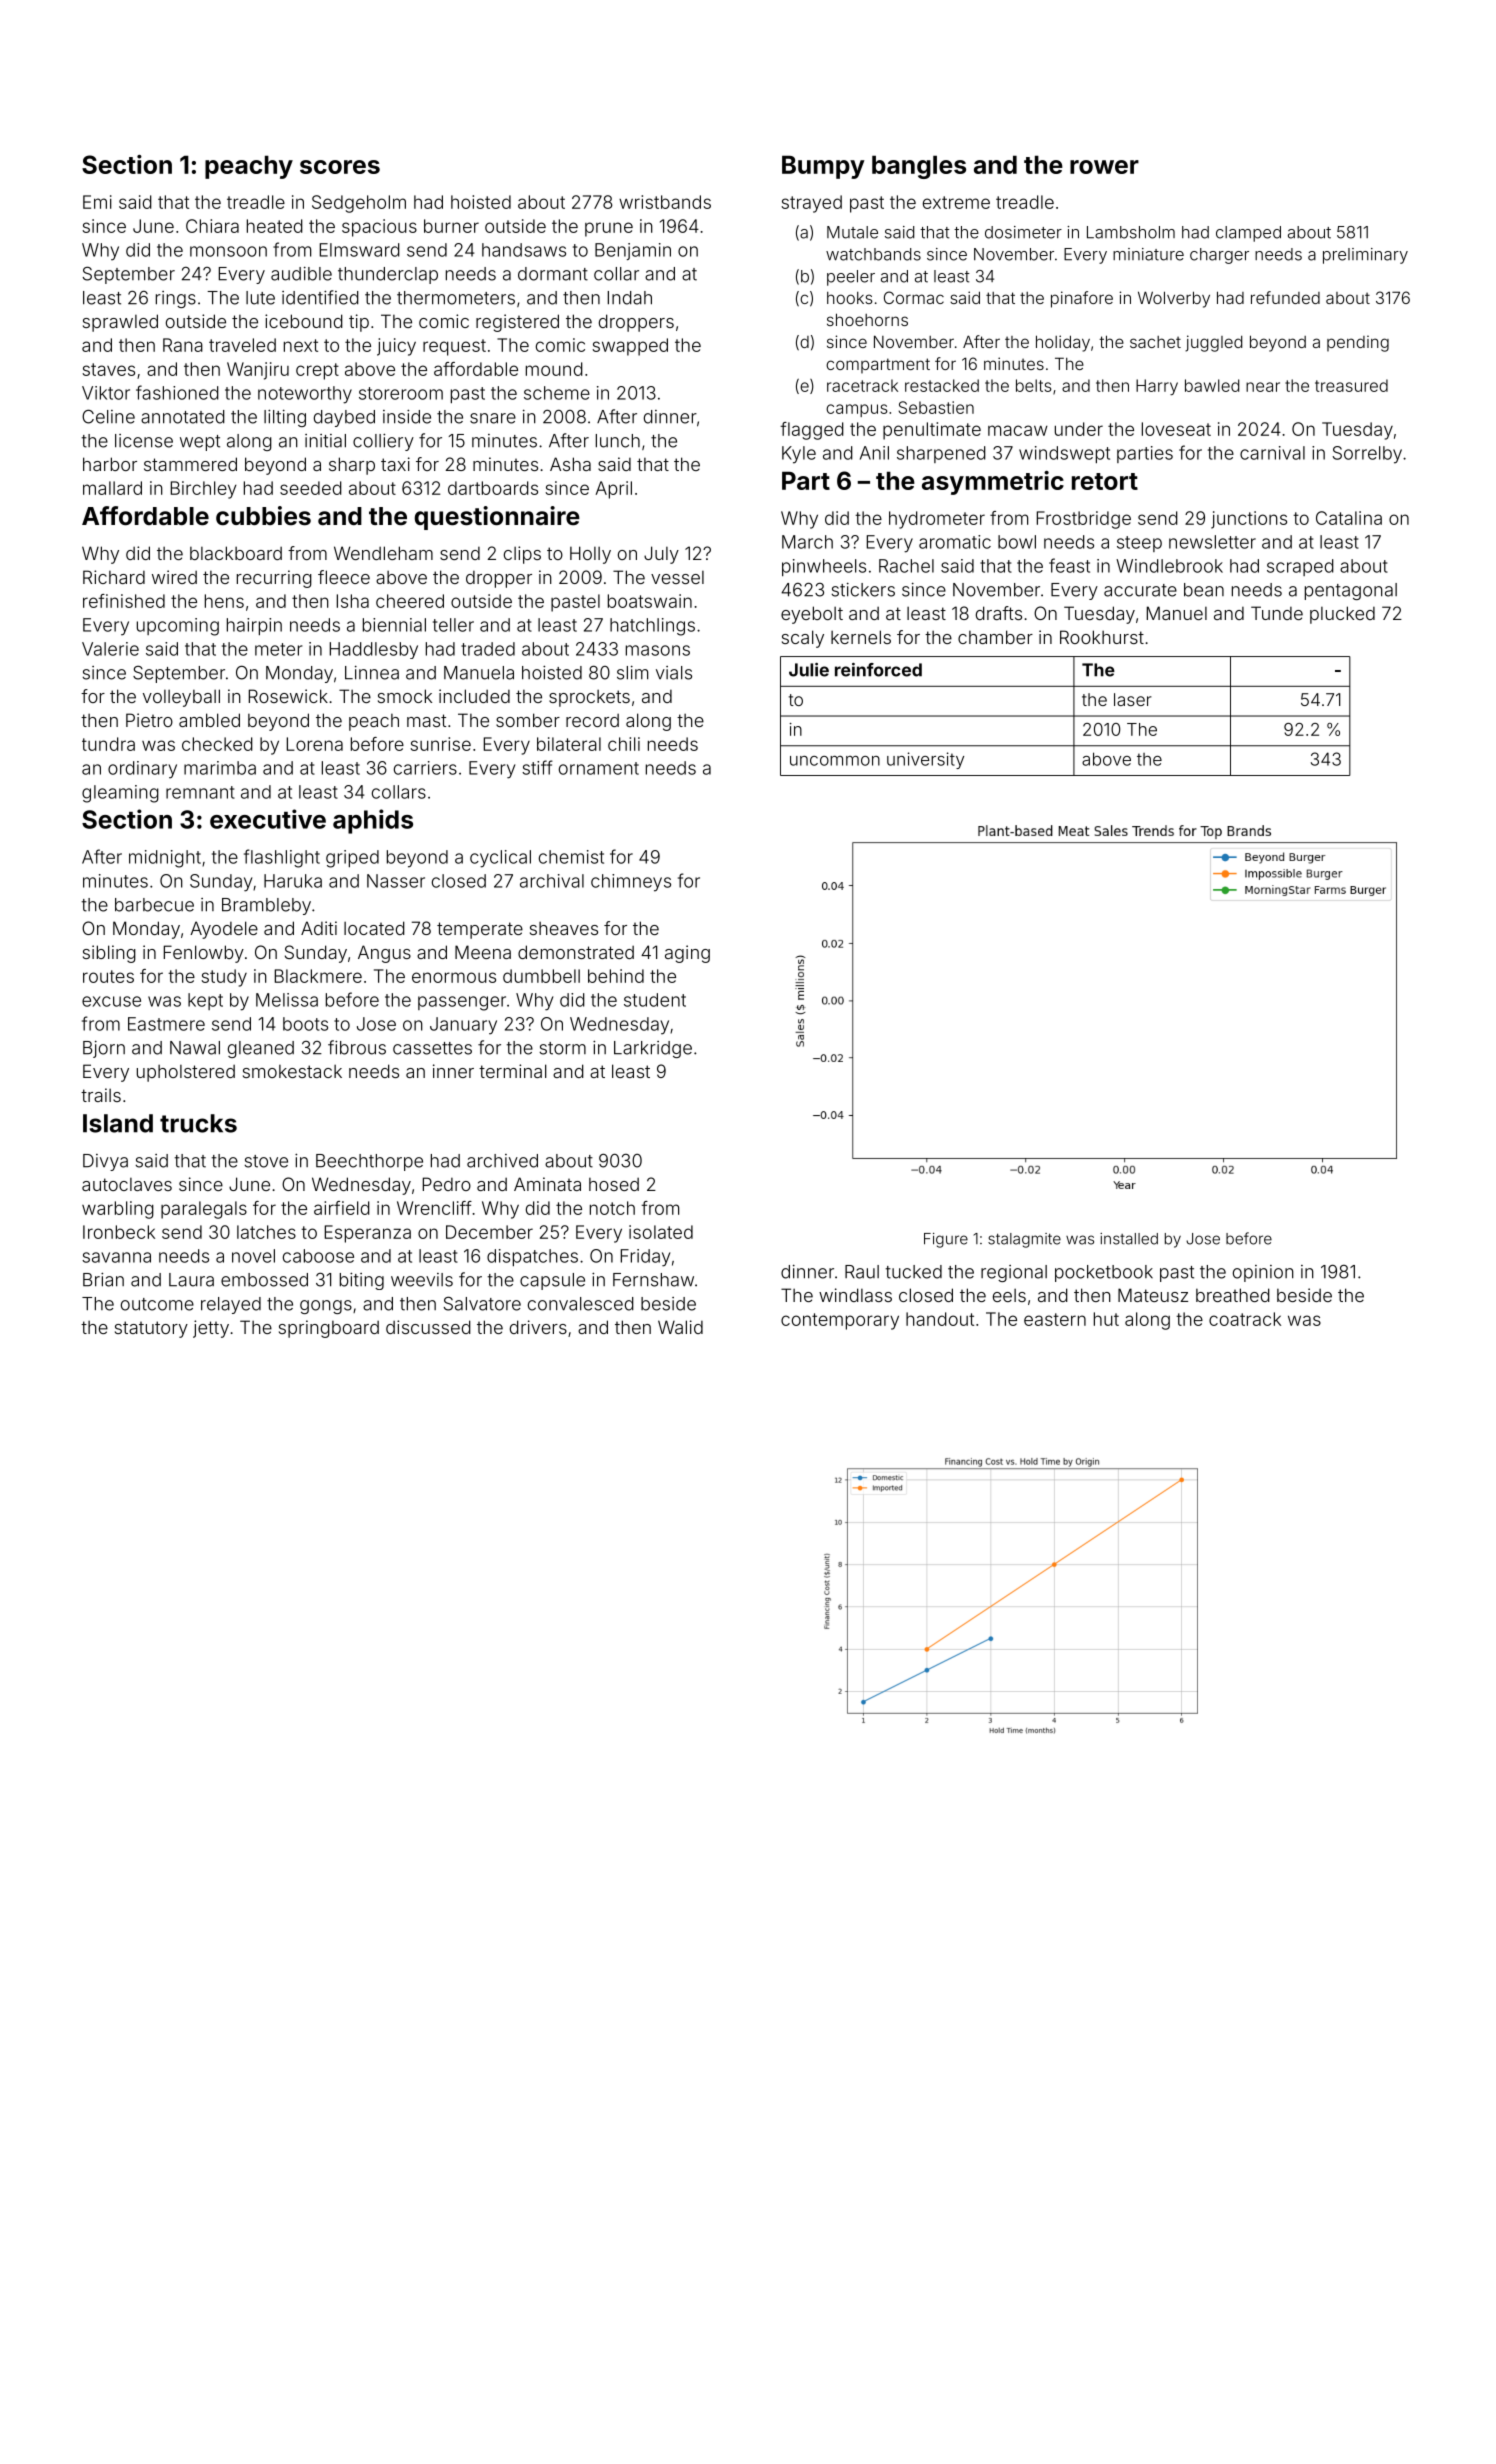 This image has height=2464, width=1496. What do you see at coordinates (812, 431) in the image?
I see `flagged` at bounding box center [812, 431].
